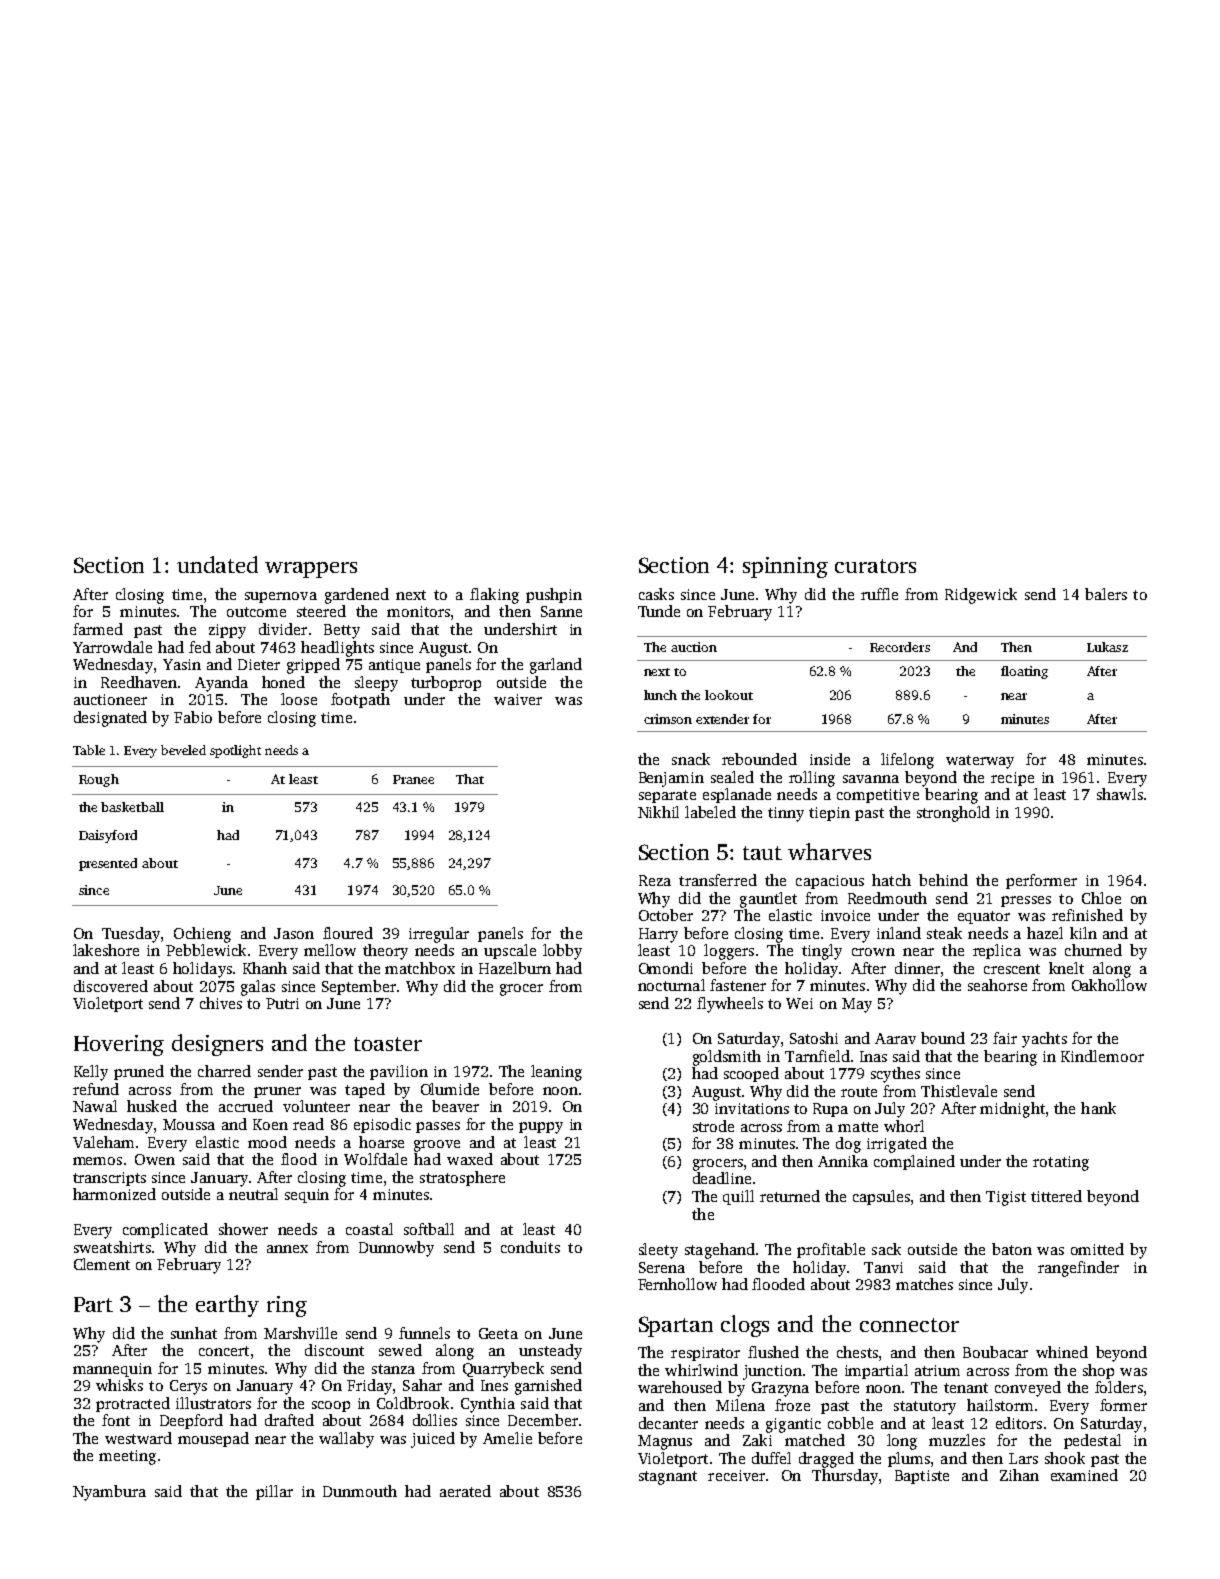 The width and height of the image is (1220, 1579). I want to click on lakeshore, so click(106, 950).
